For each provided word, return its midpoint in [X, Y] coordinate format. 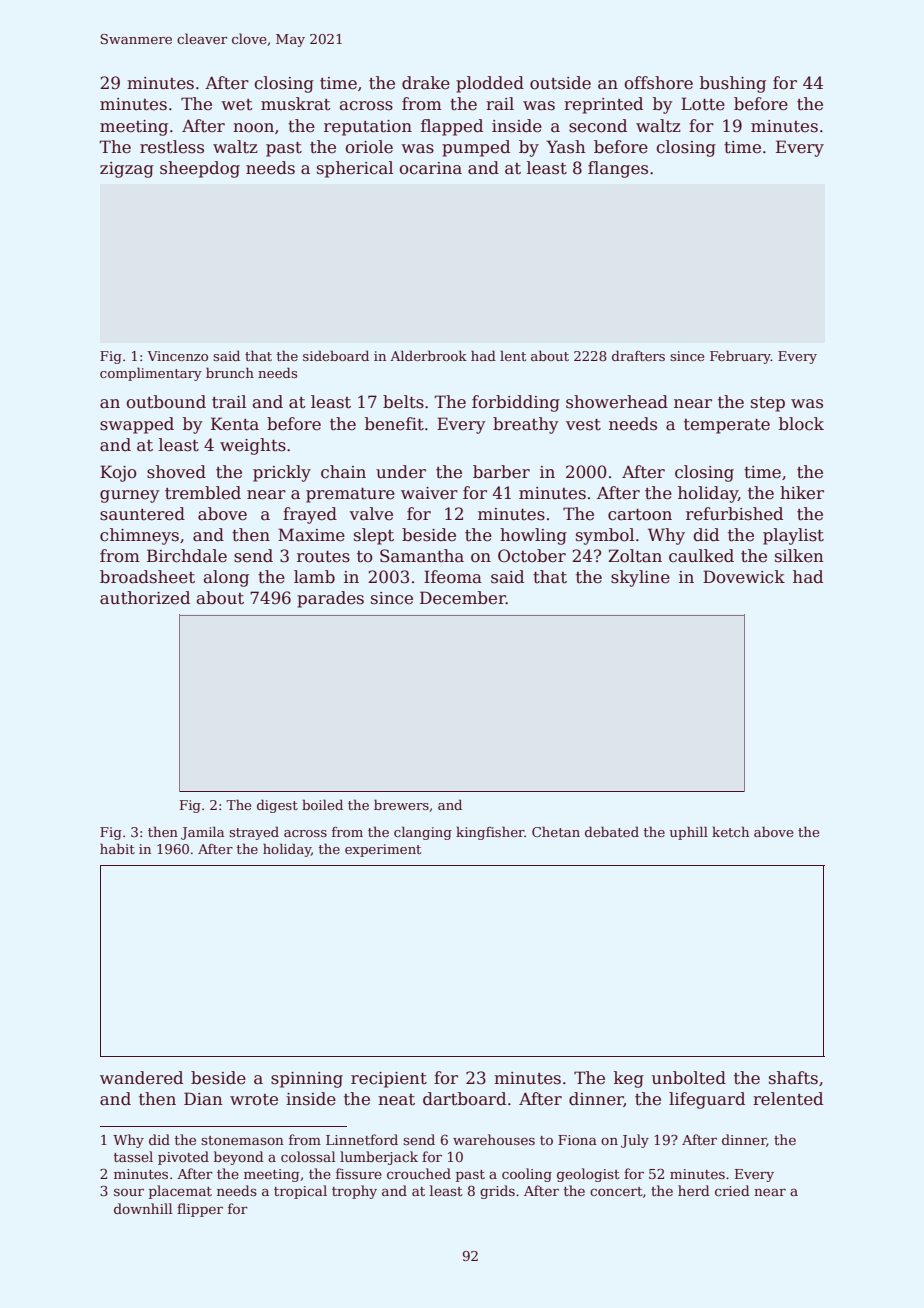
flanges [618, 169]
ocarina [430, 168]
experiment [383, 850]
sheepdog [200, 169]
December [463, 598]
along [226, 578]
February [740, 357]
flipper [200, 1210]
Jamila [202, 833]
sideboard [336, 355]
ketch [730, 831]
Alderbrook [428, 355]
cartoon [640, 515]
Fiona [577, 1140]
